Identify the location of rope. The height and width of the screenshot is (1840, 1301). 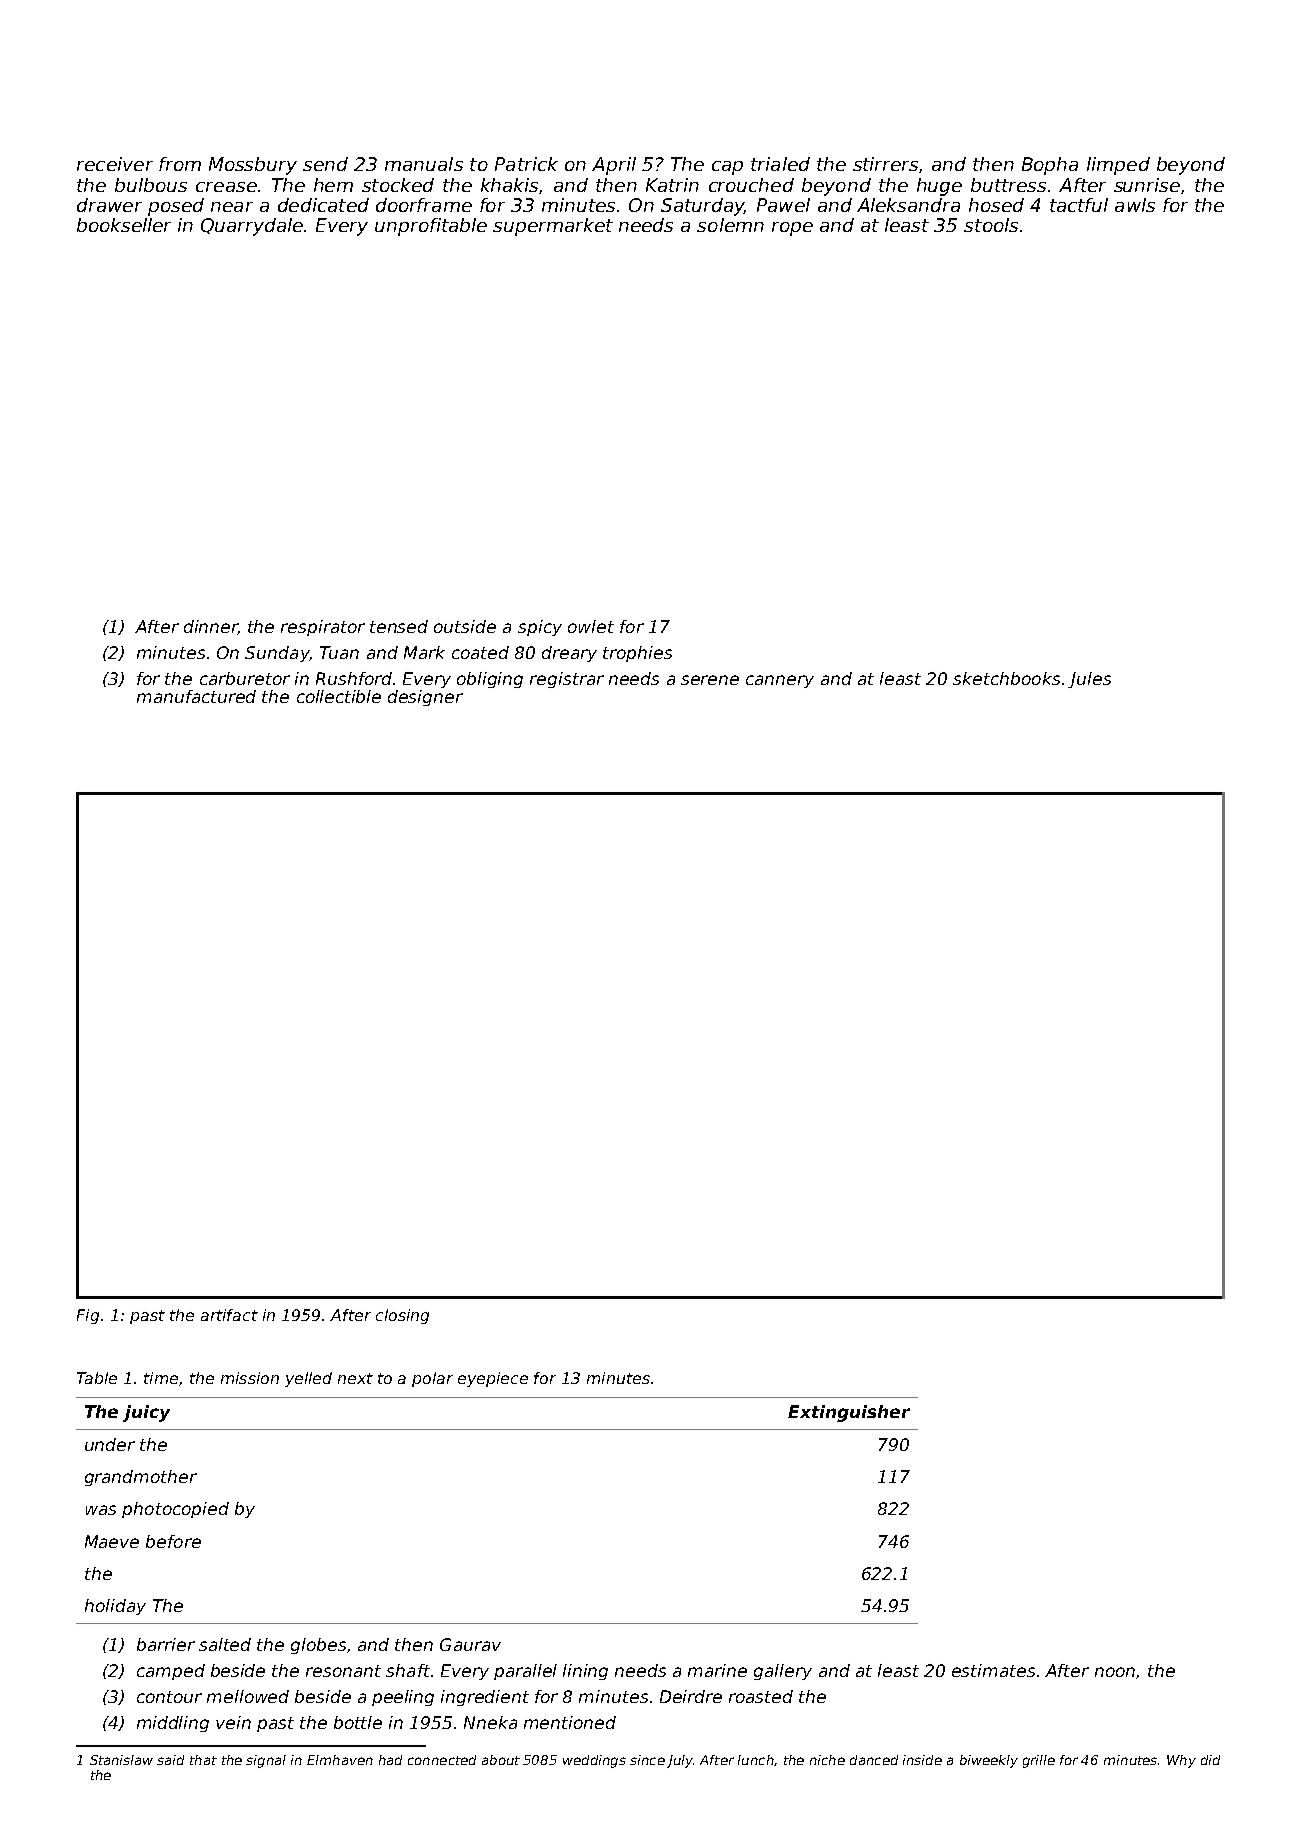
(792, 229).
